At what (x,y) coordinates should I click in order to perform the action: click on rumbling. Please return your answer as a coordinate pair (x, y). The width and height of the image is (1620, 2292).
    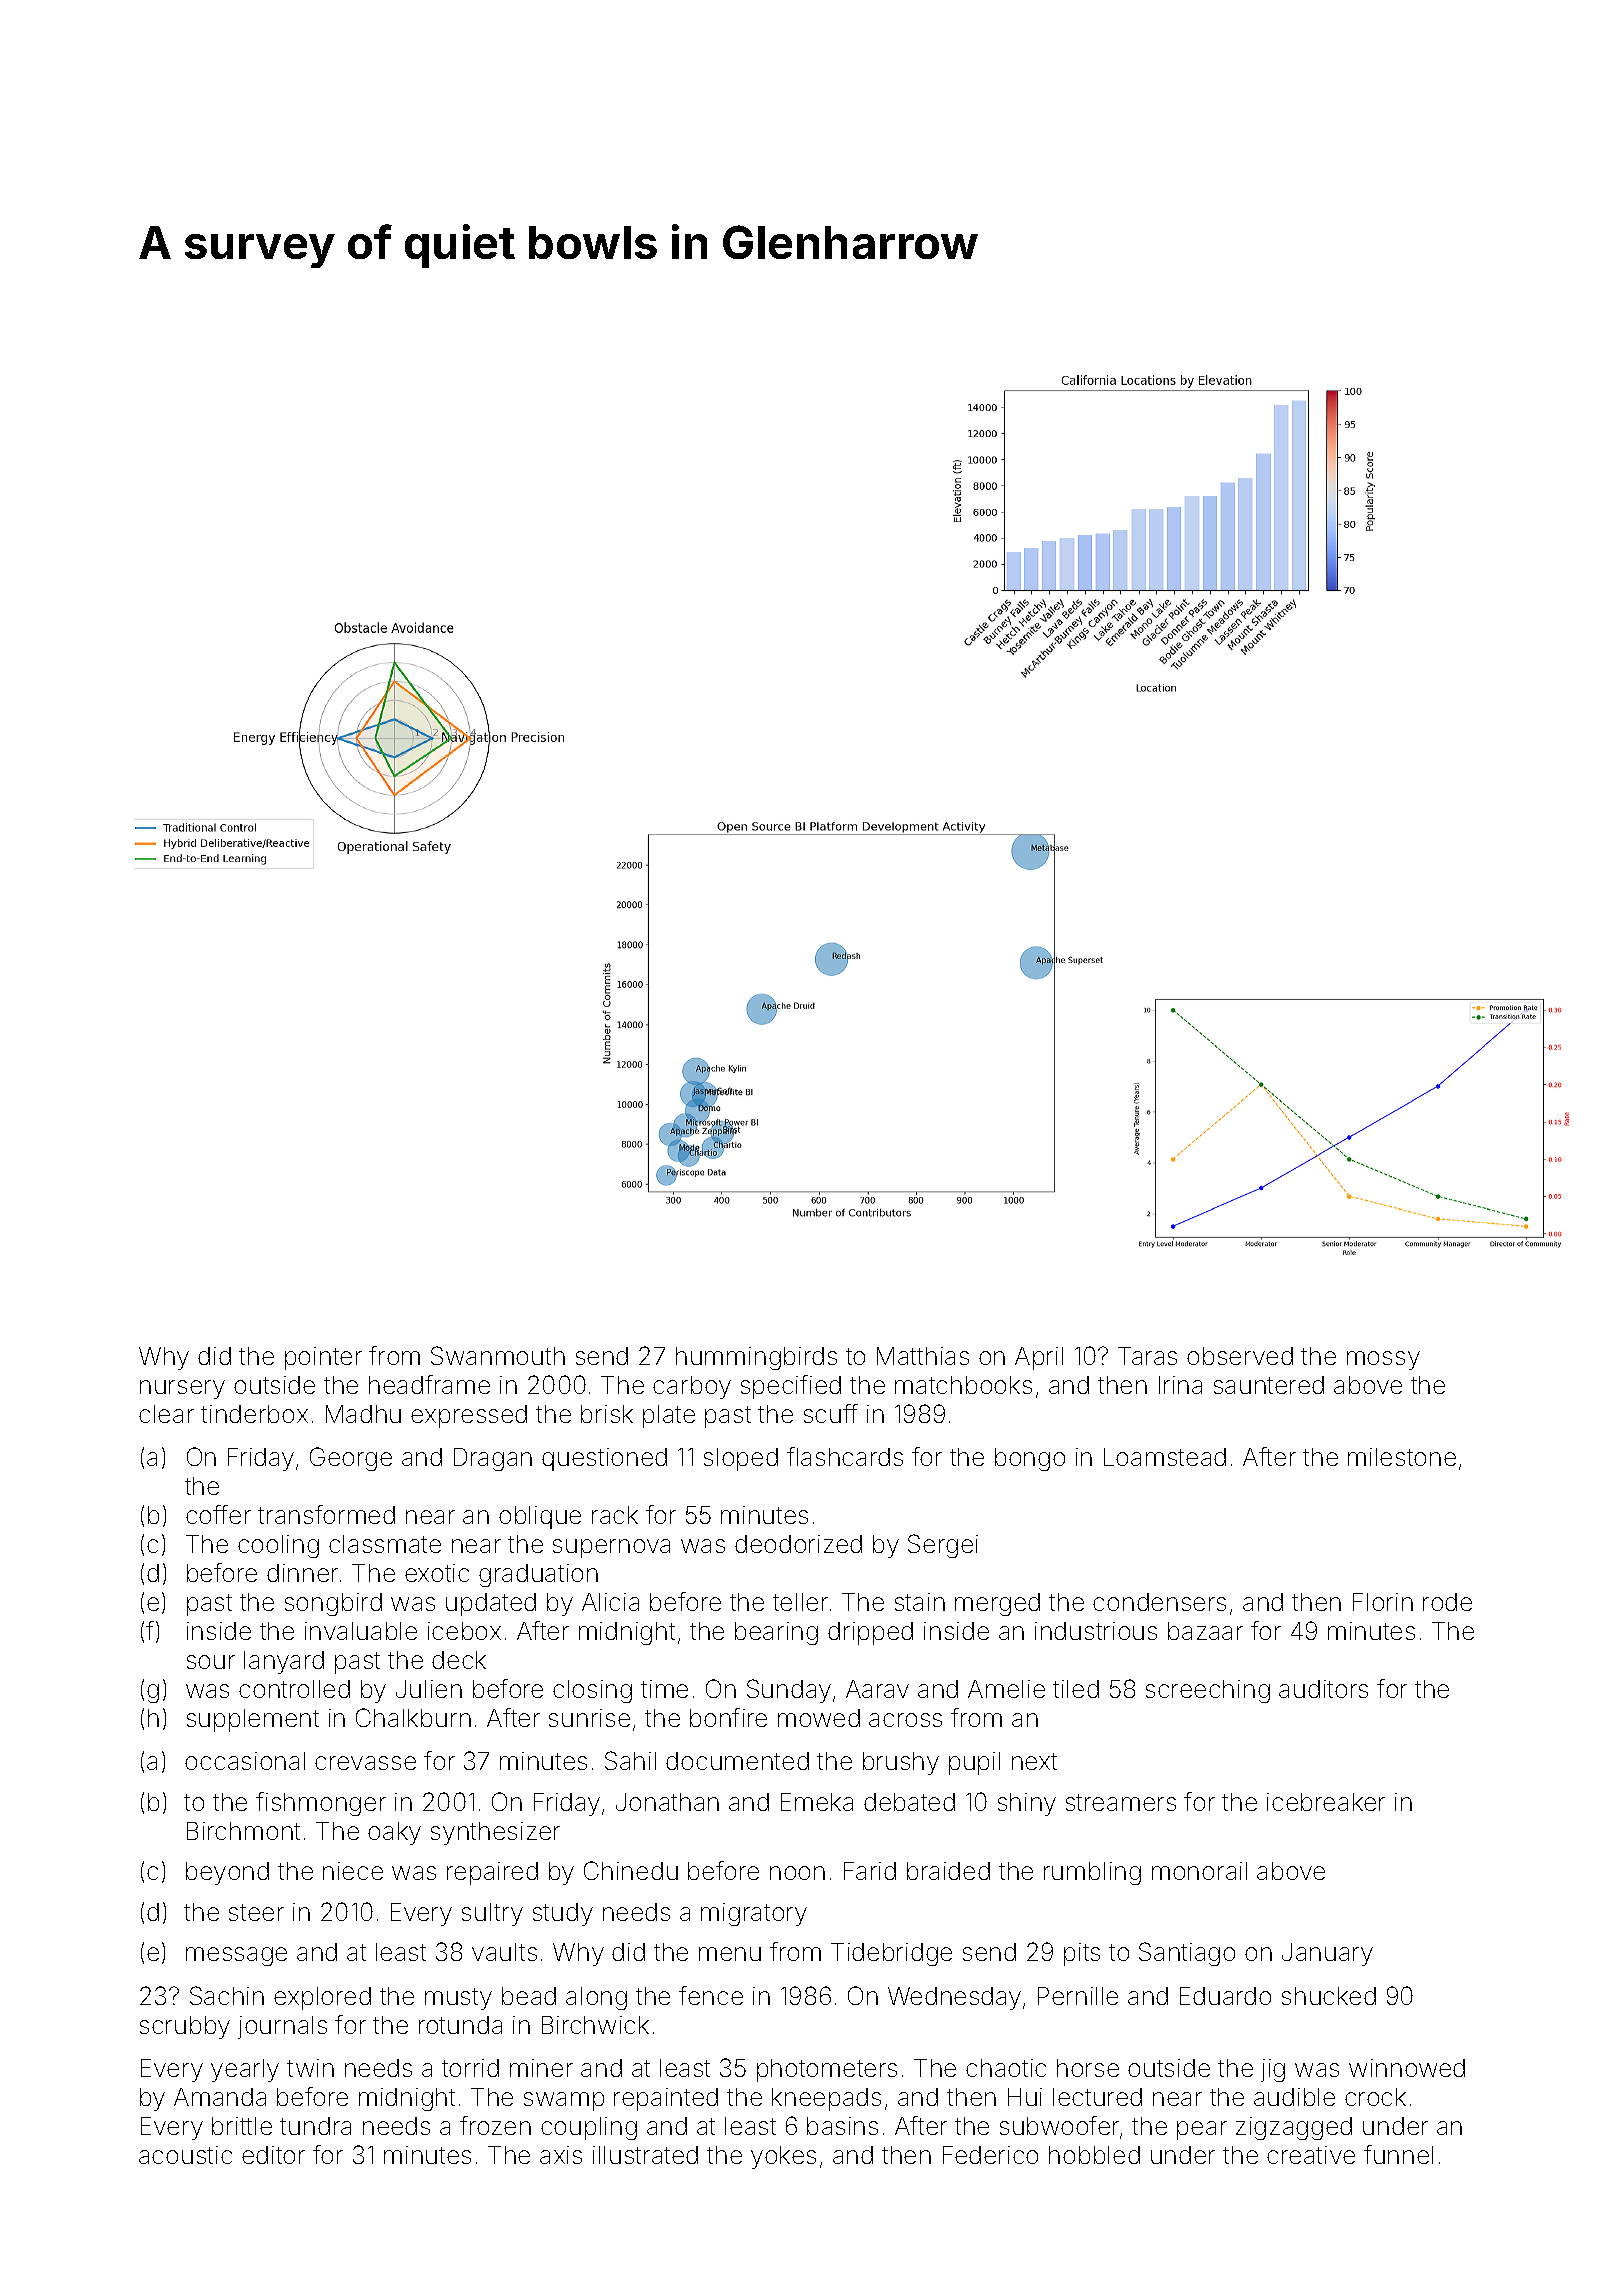
    Looking at the image, I should click on (1092, 1873).
